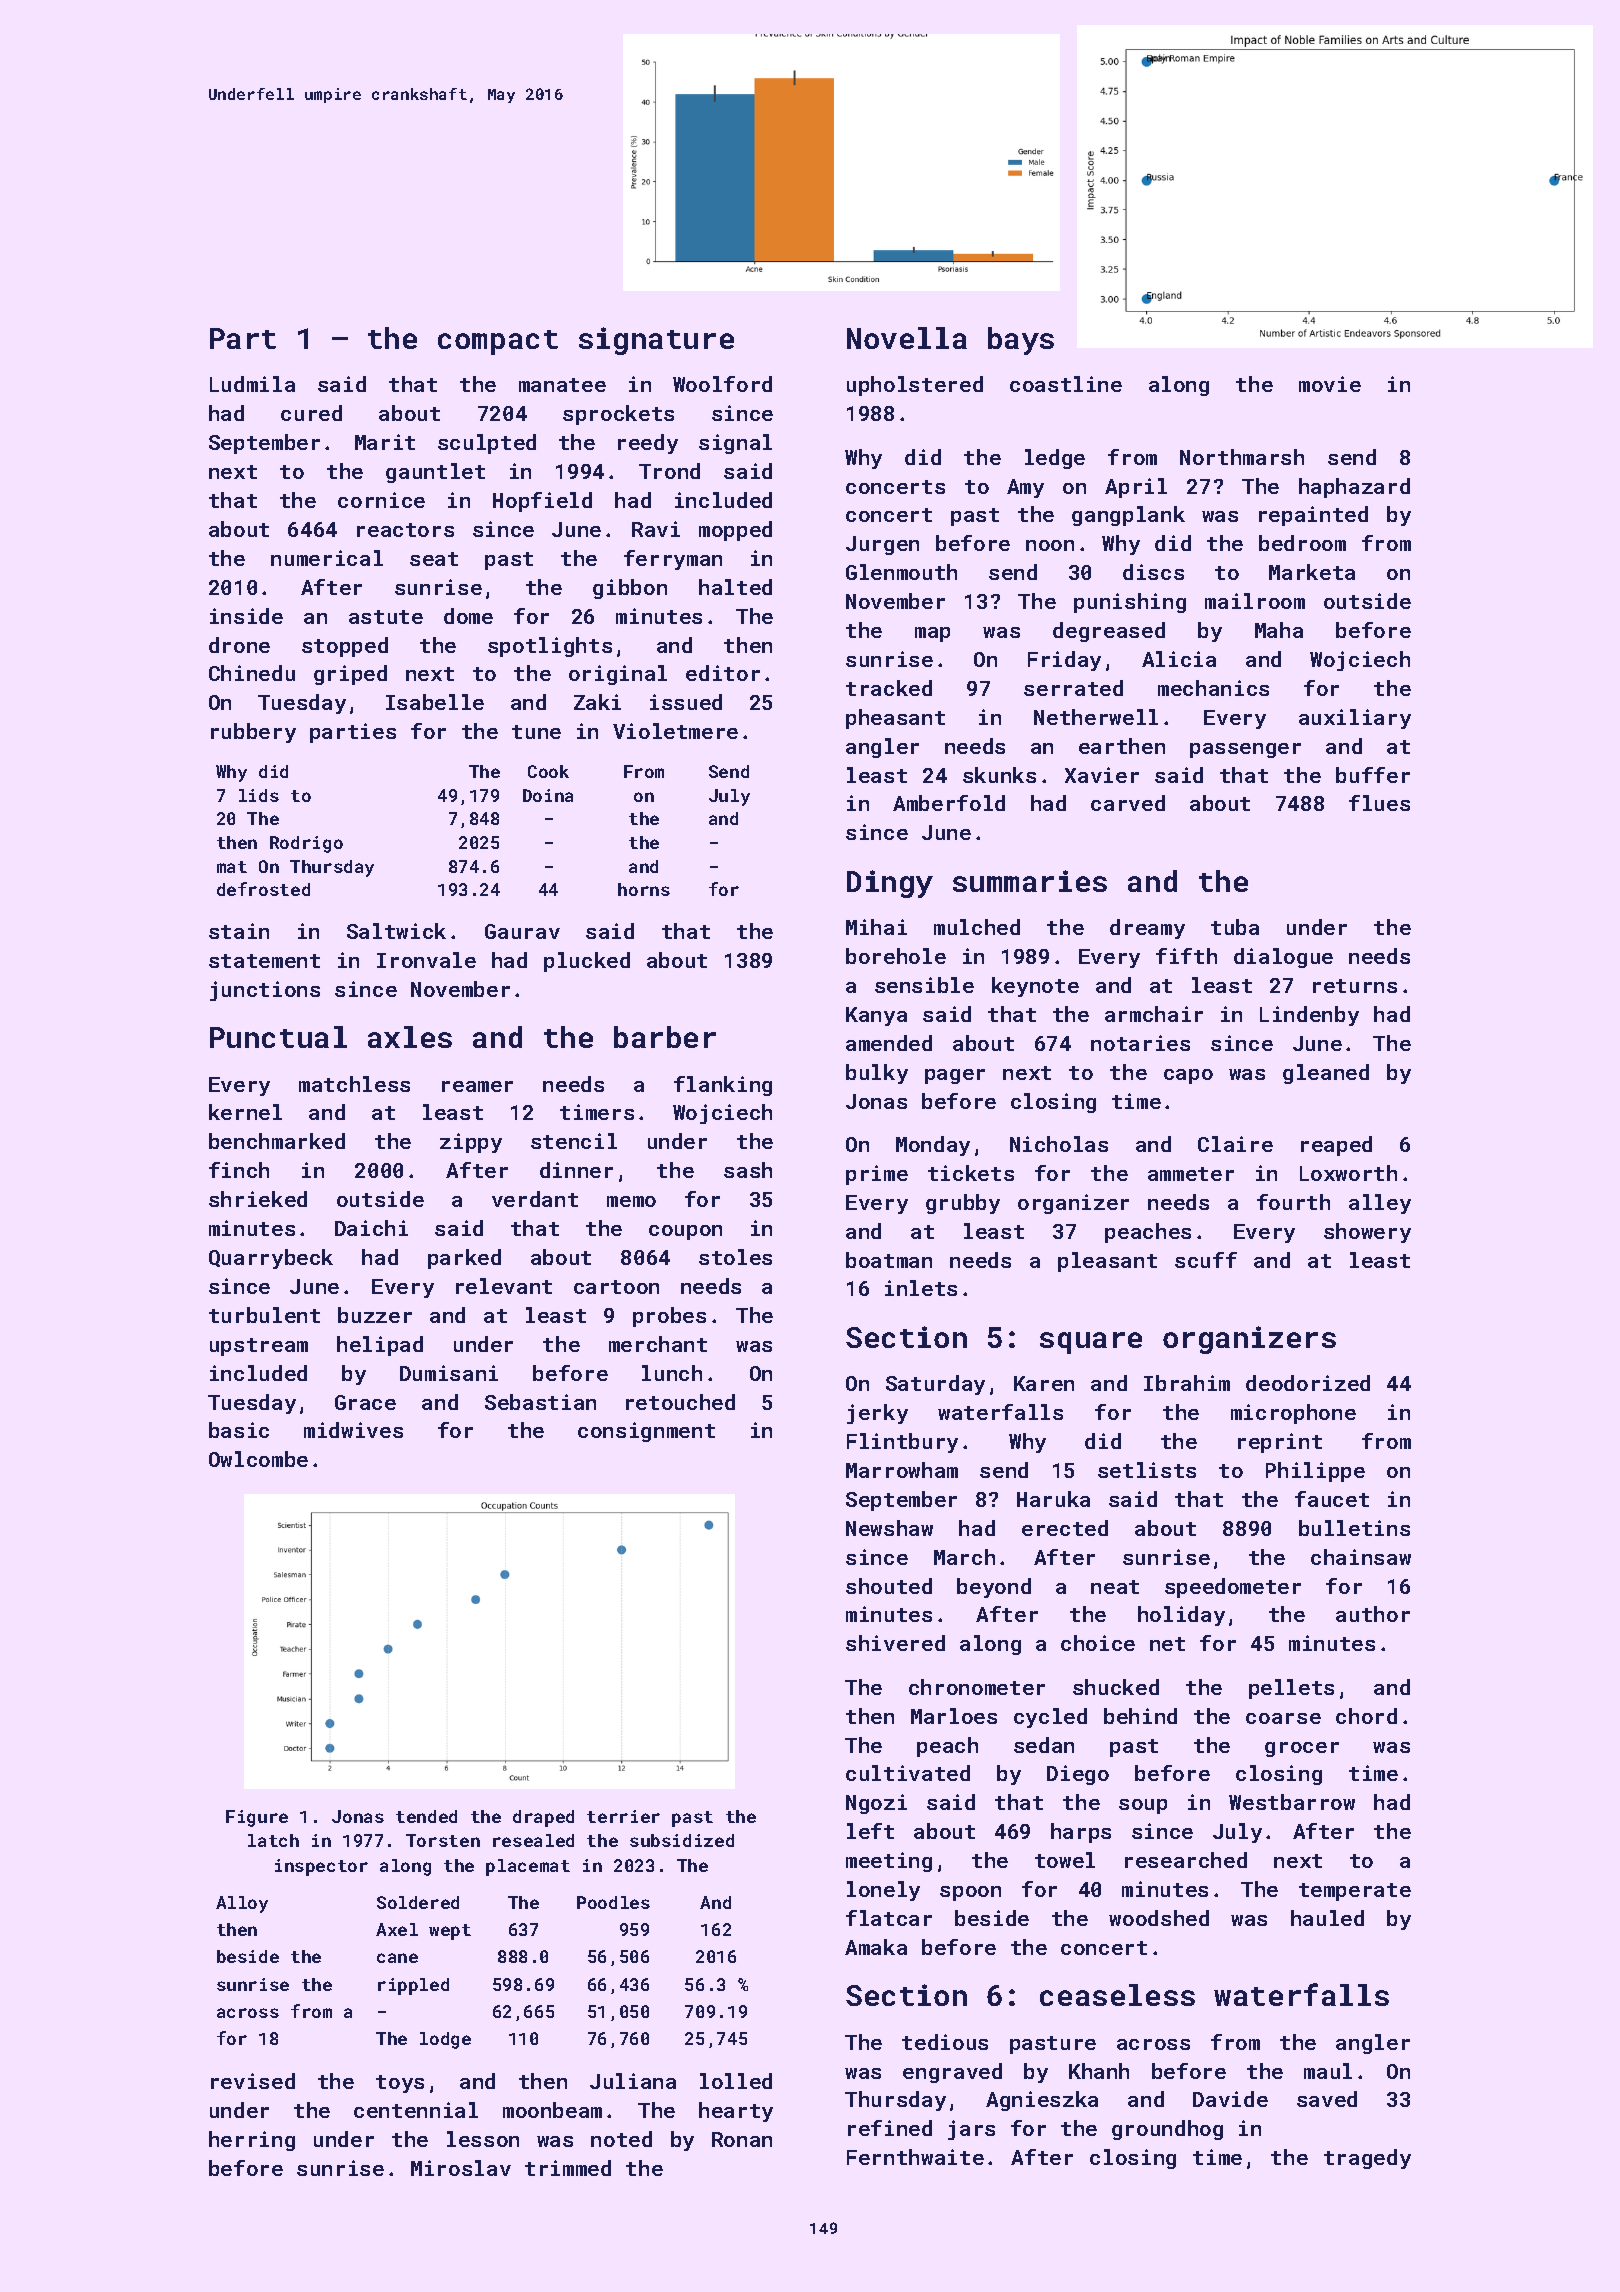 This image has height=2292, width=1620. Describe the element at coordinates (876, 927) in the image. I see `Mihai` at that location.
